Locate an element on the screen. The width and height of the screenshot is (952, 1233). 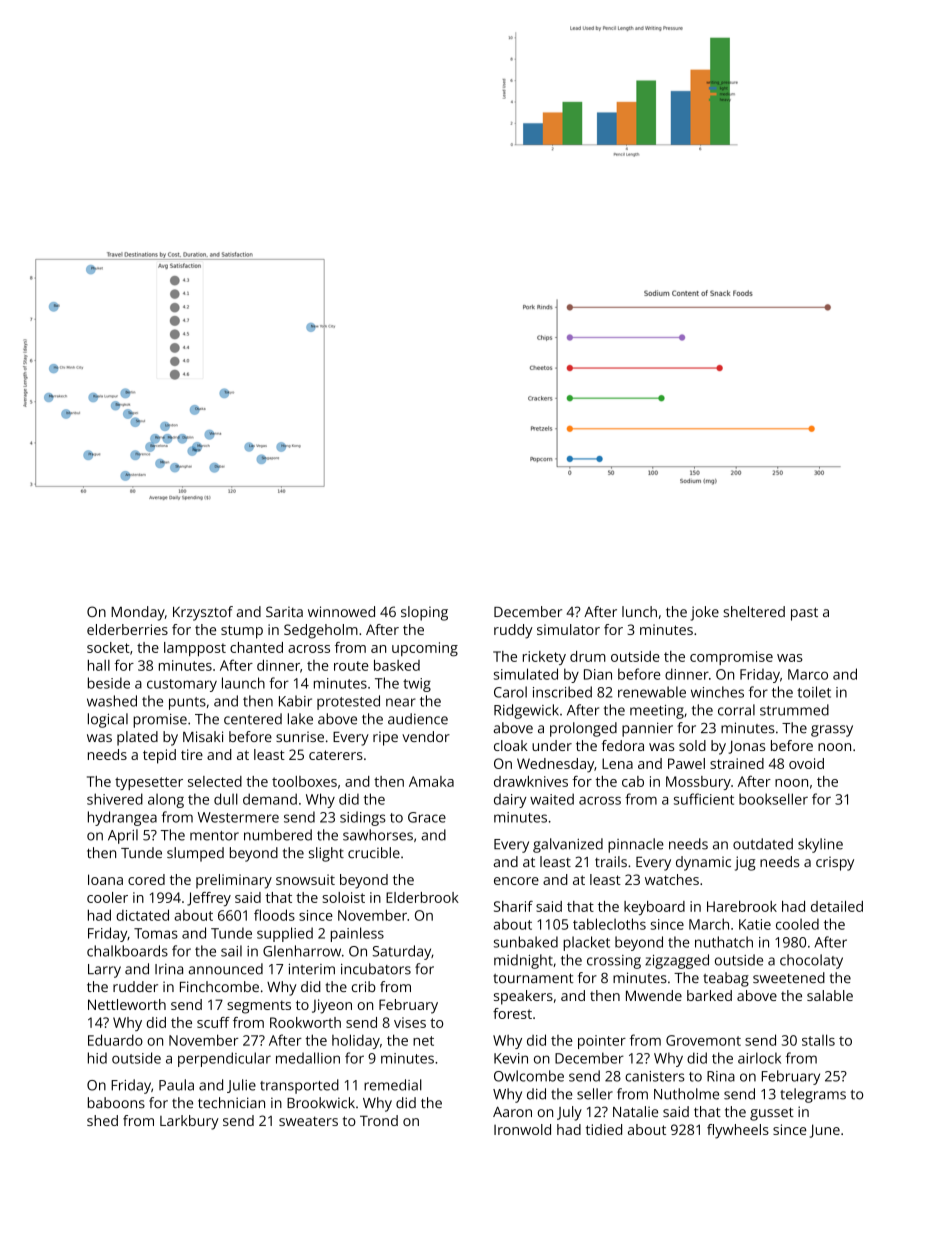
speakers is located at coordinates (523, 997).
